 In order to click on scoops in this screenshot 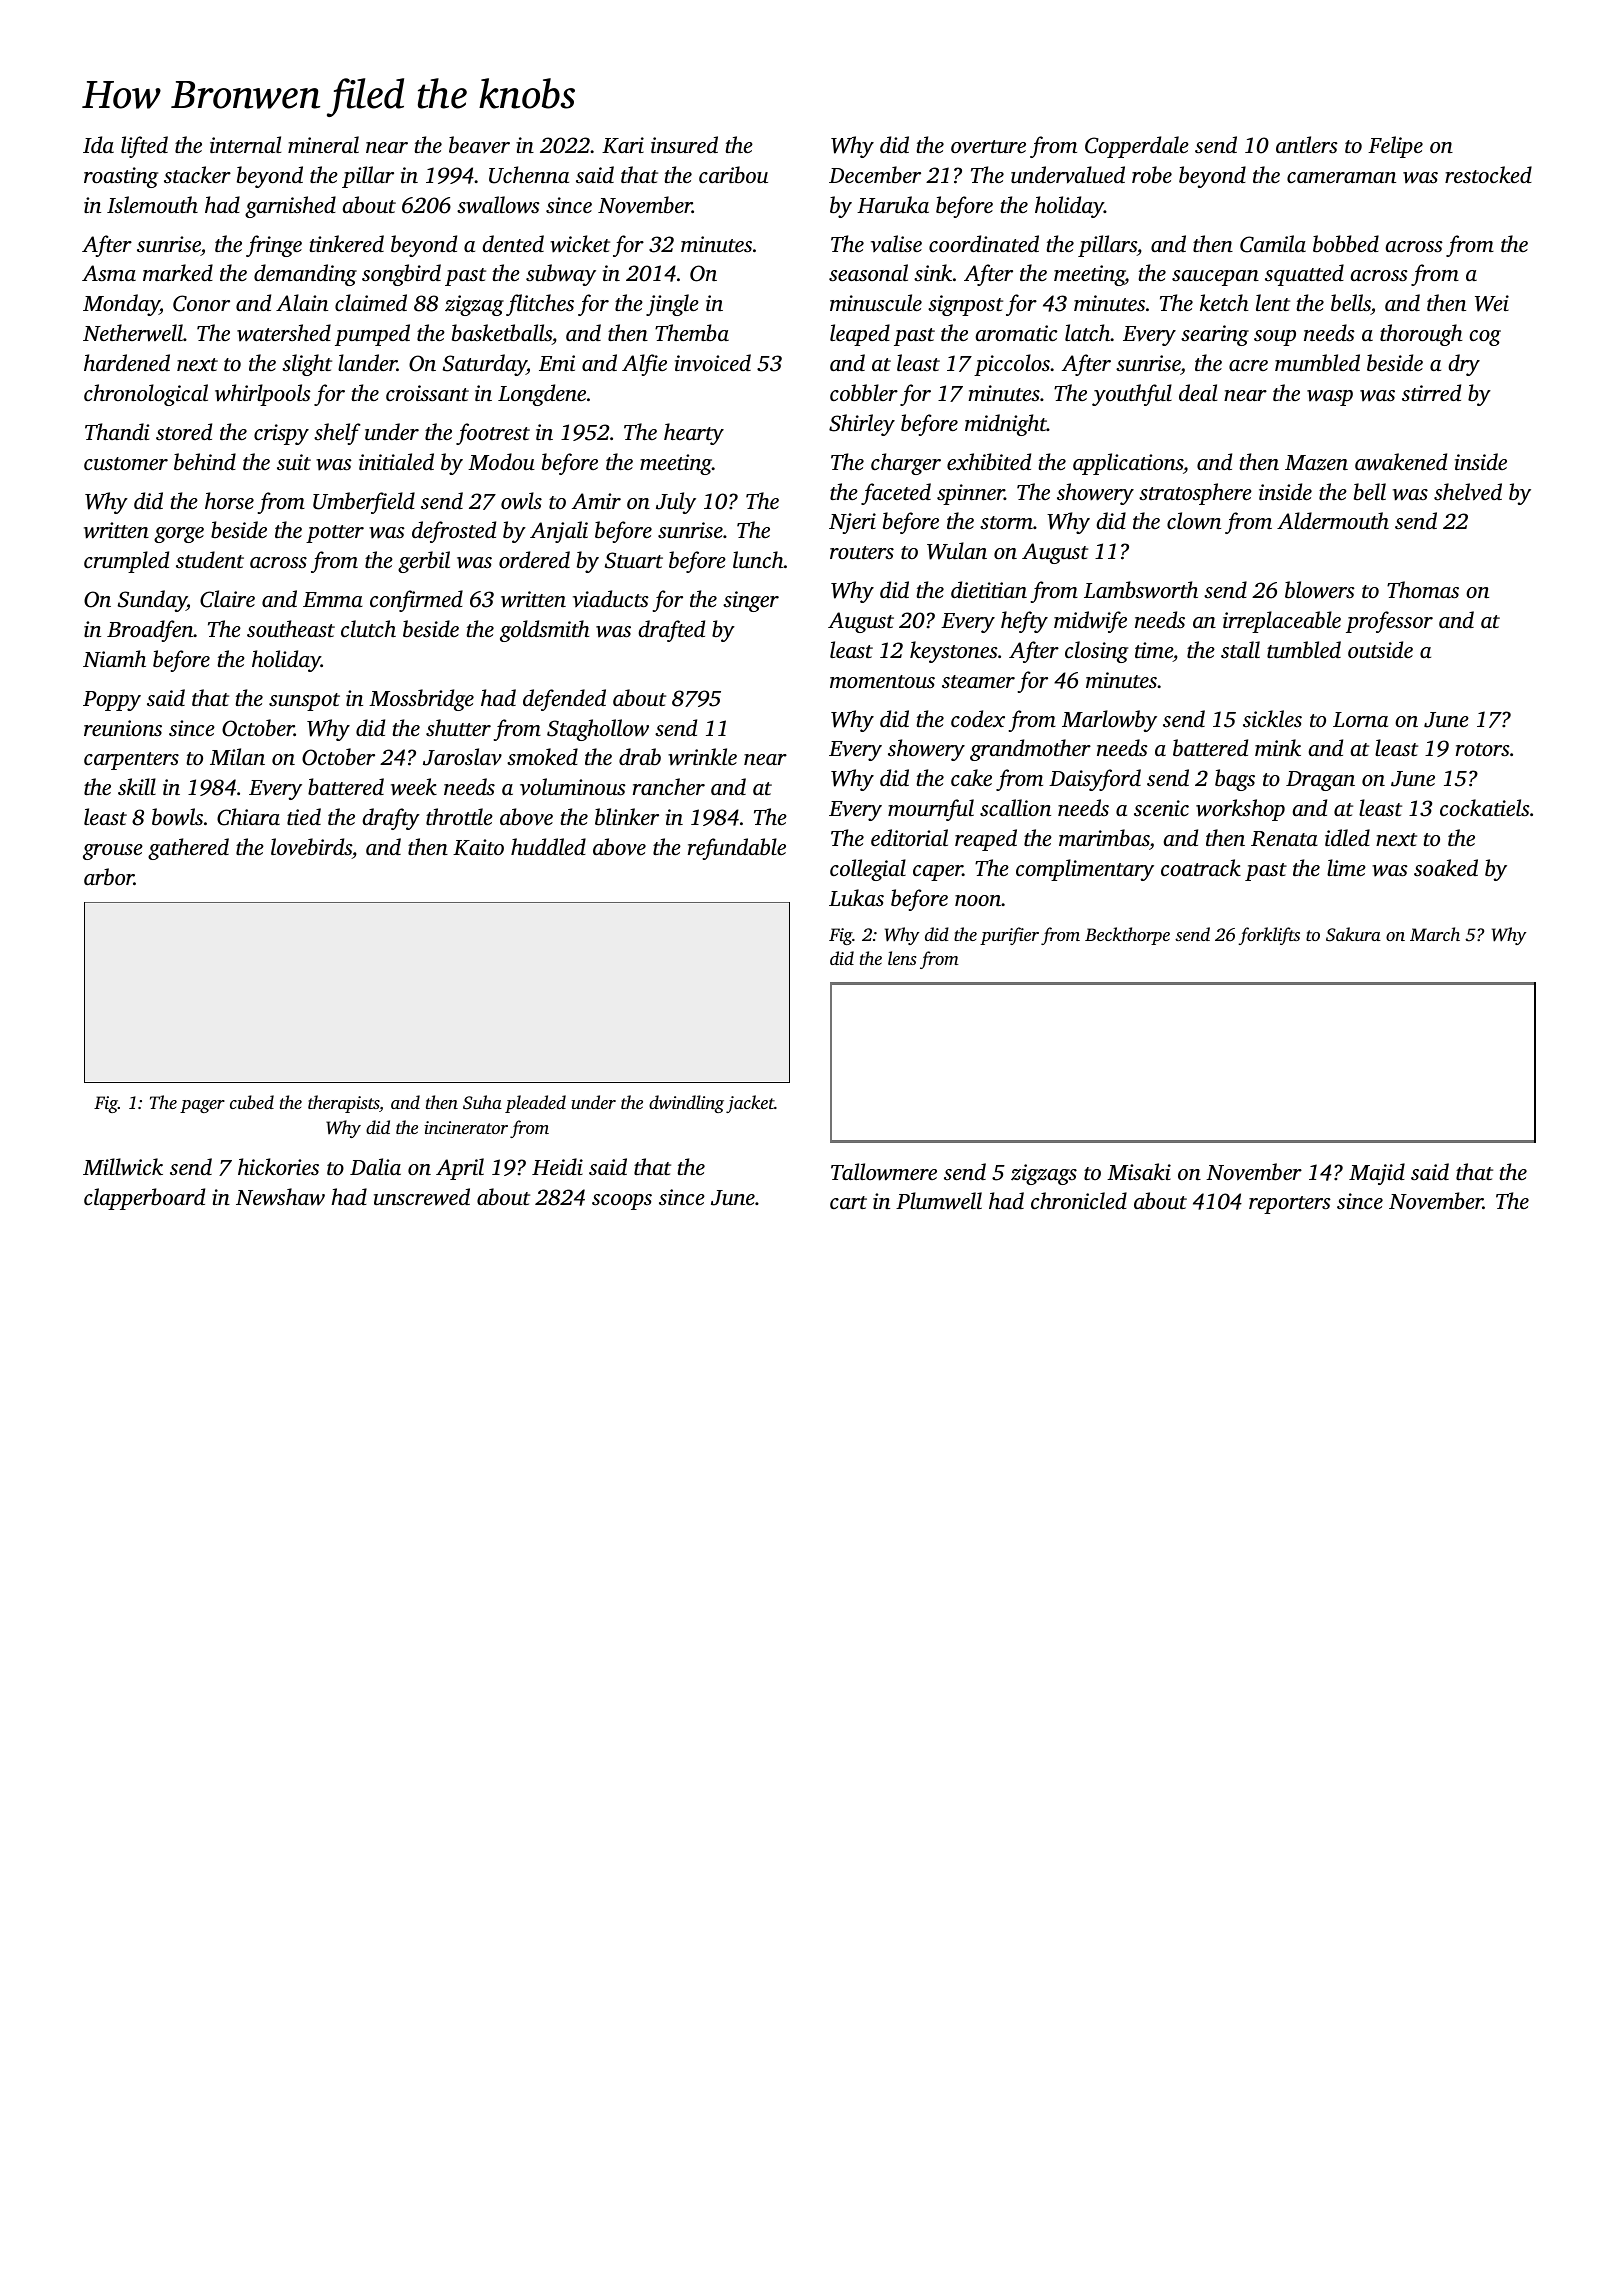, I will do `click(622, 1202)`.
